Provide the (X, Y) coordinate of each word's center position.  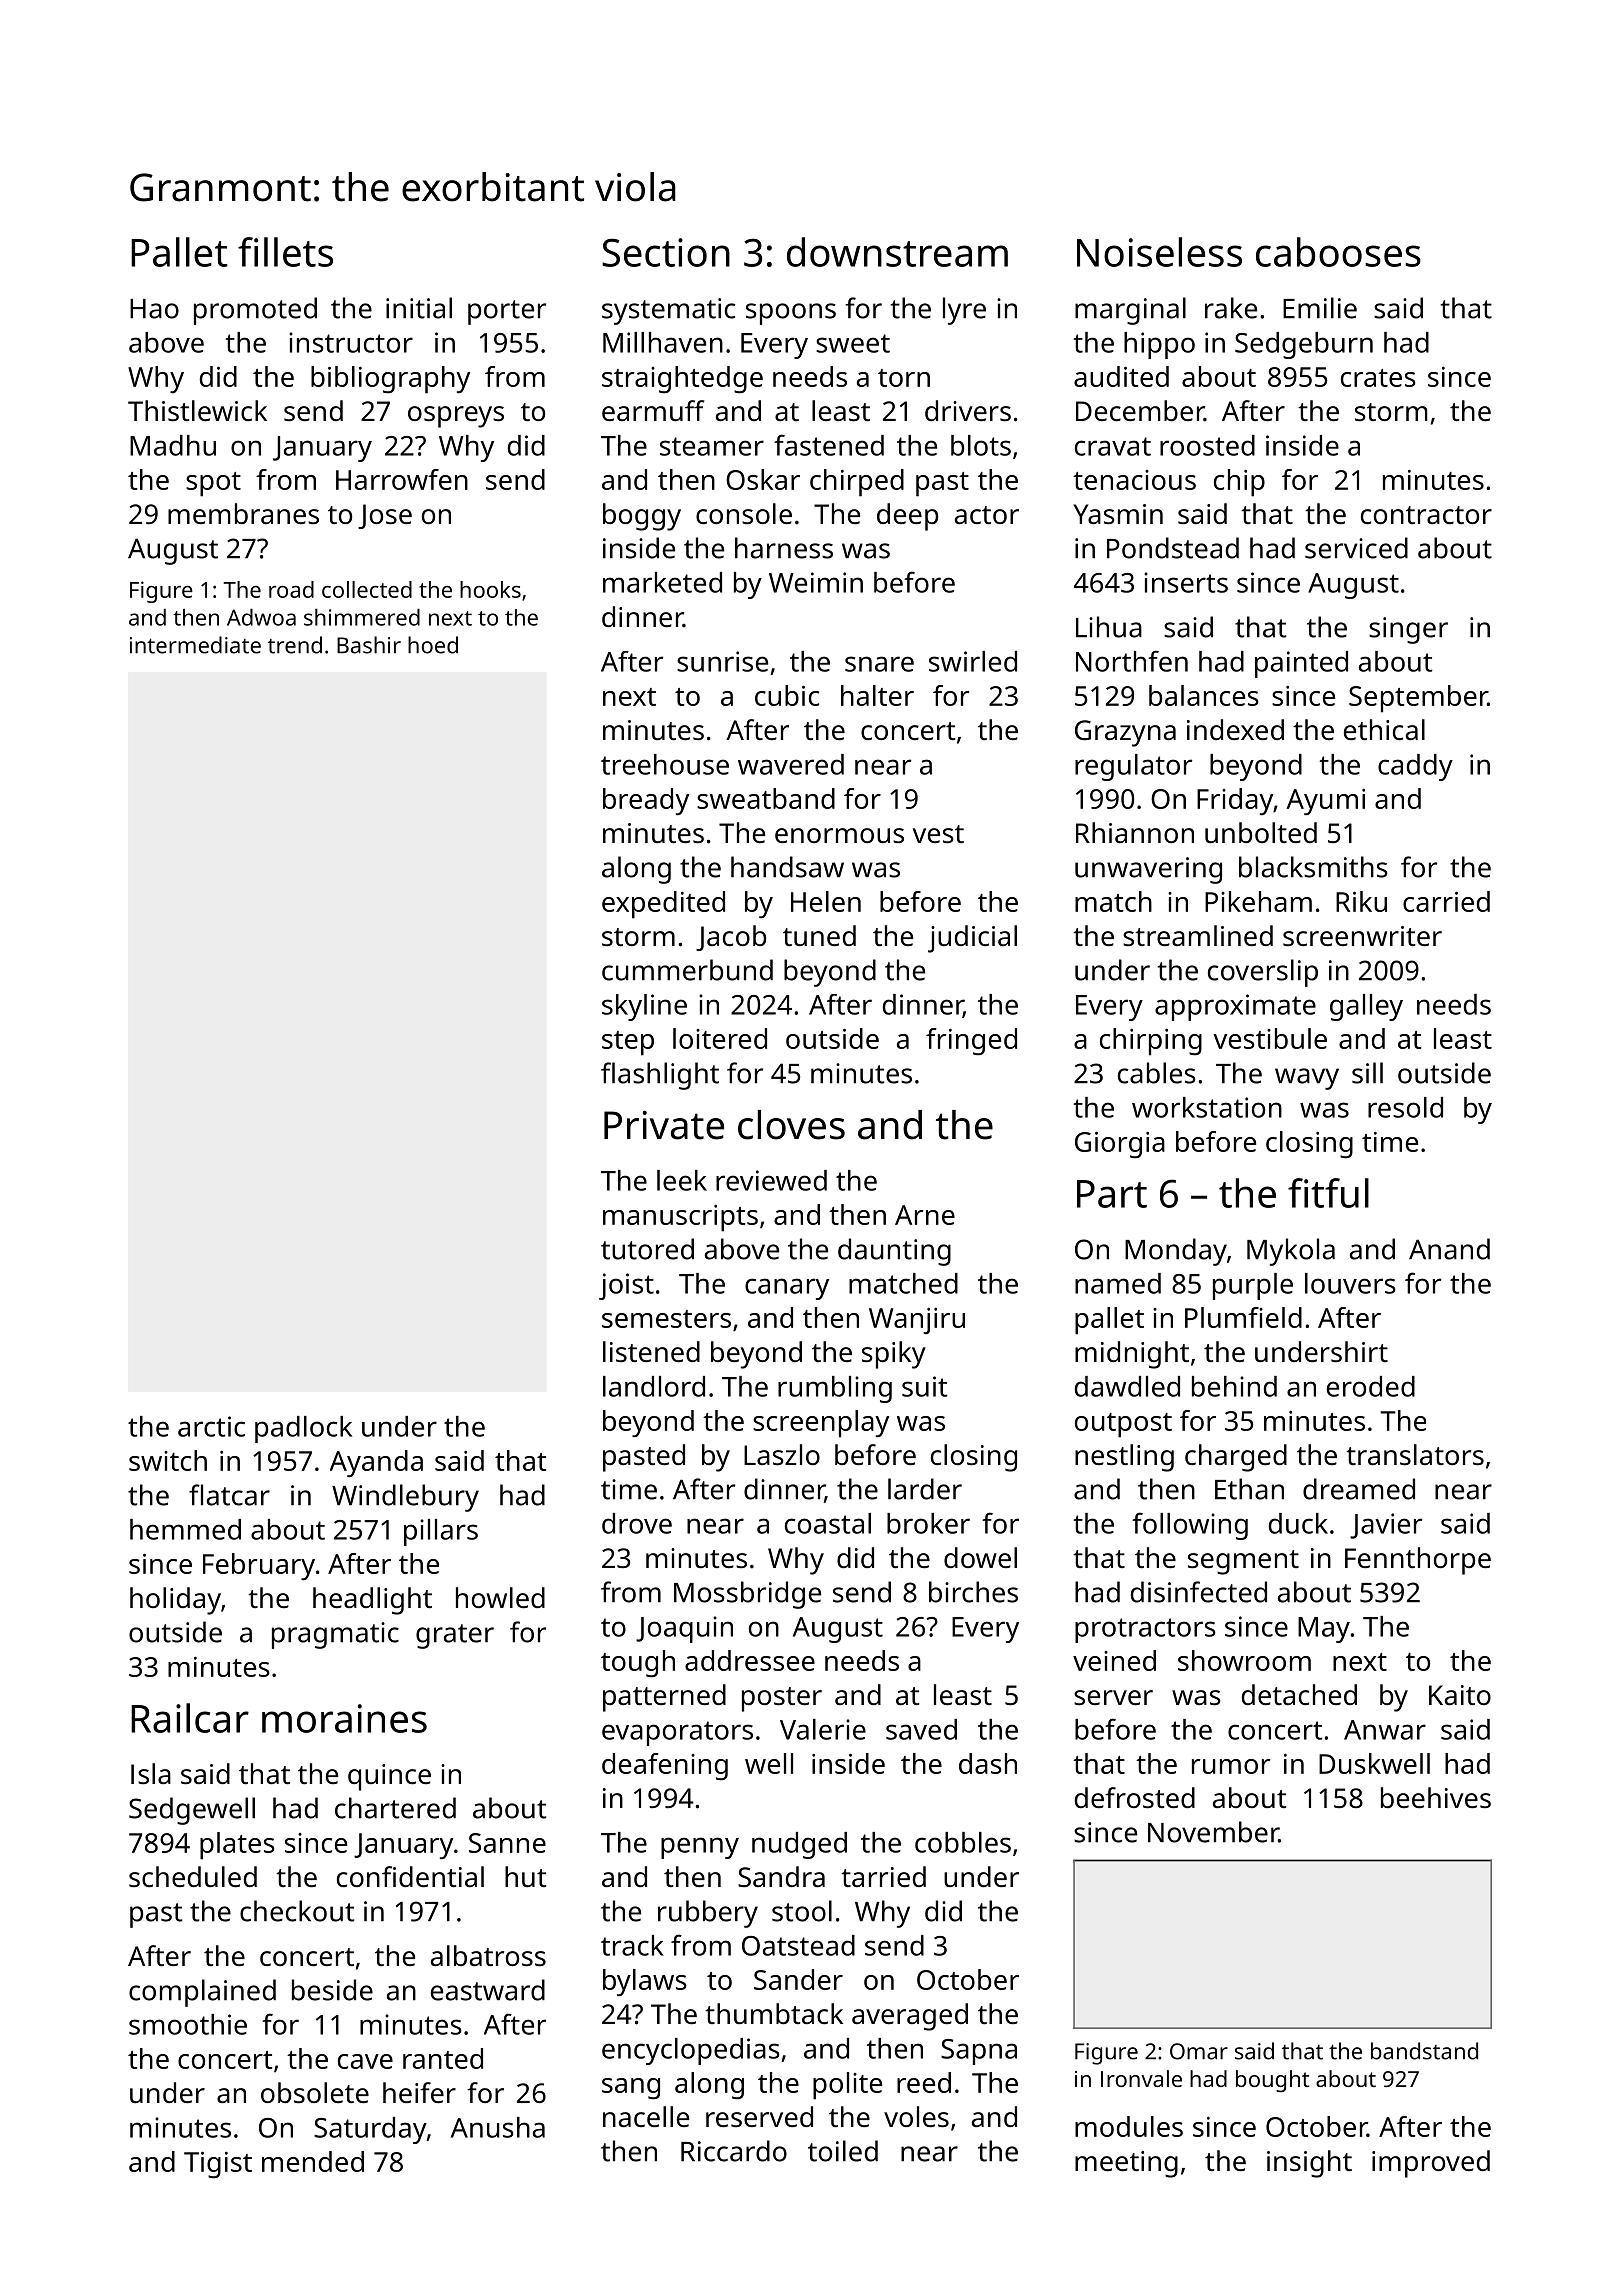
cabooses (1338, 252)
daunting (894, 1252)
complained (202, 1993)
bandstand (1424, 2051)
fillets (285, 252)
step (628, 1043)
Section (666, 252)
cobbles (963, 1842)
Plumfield (1243, 1317)
